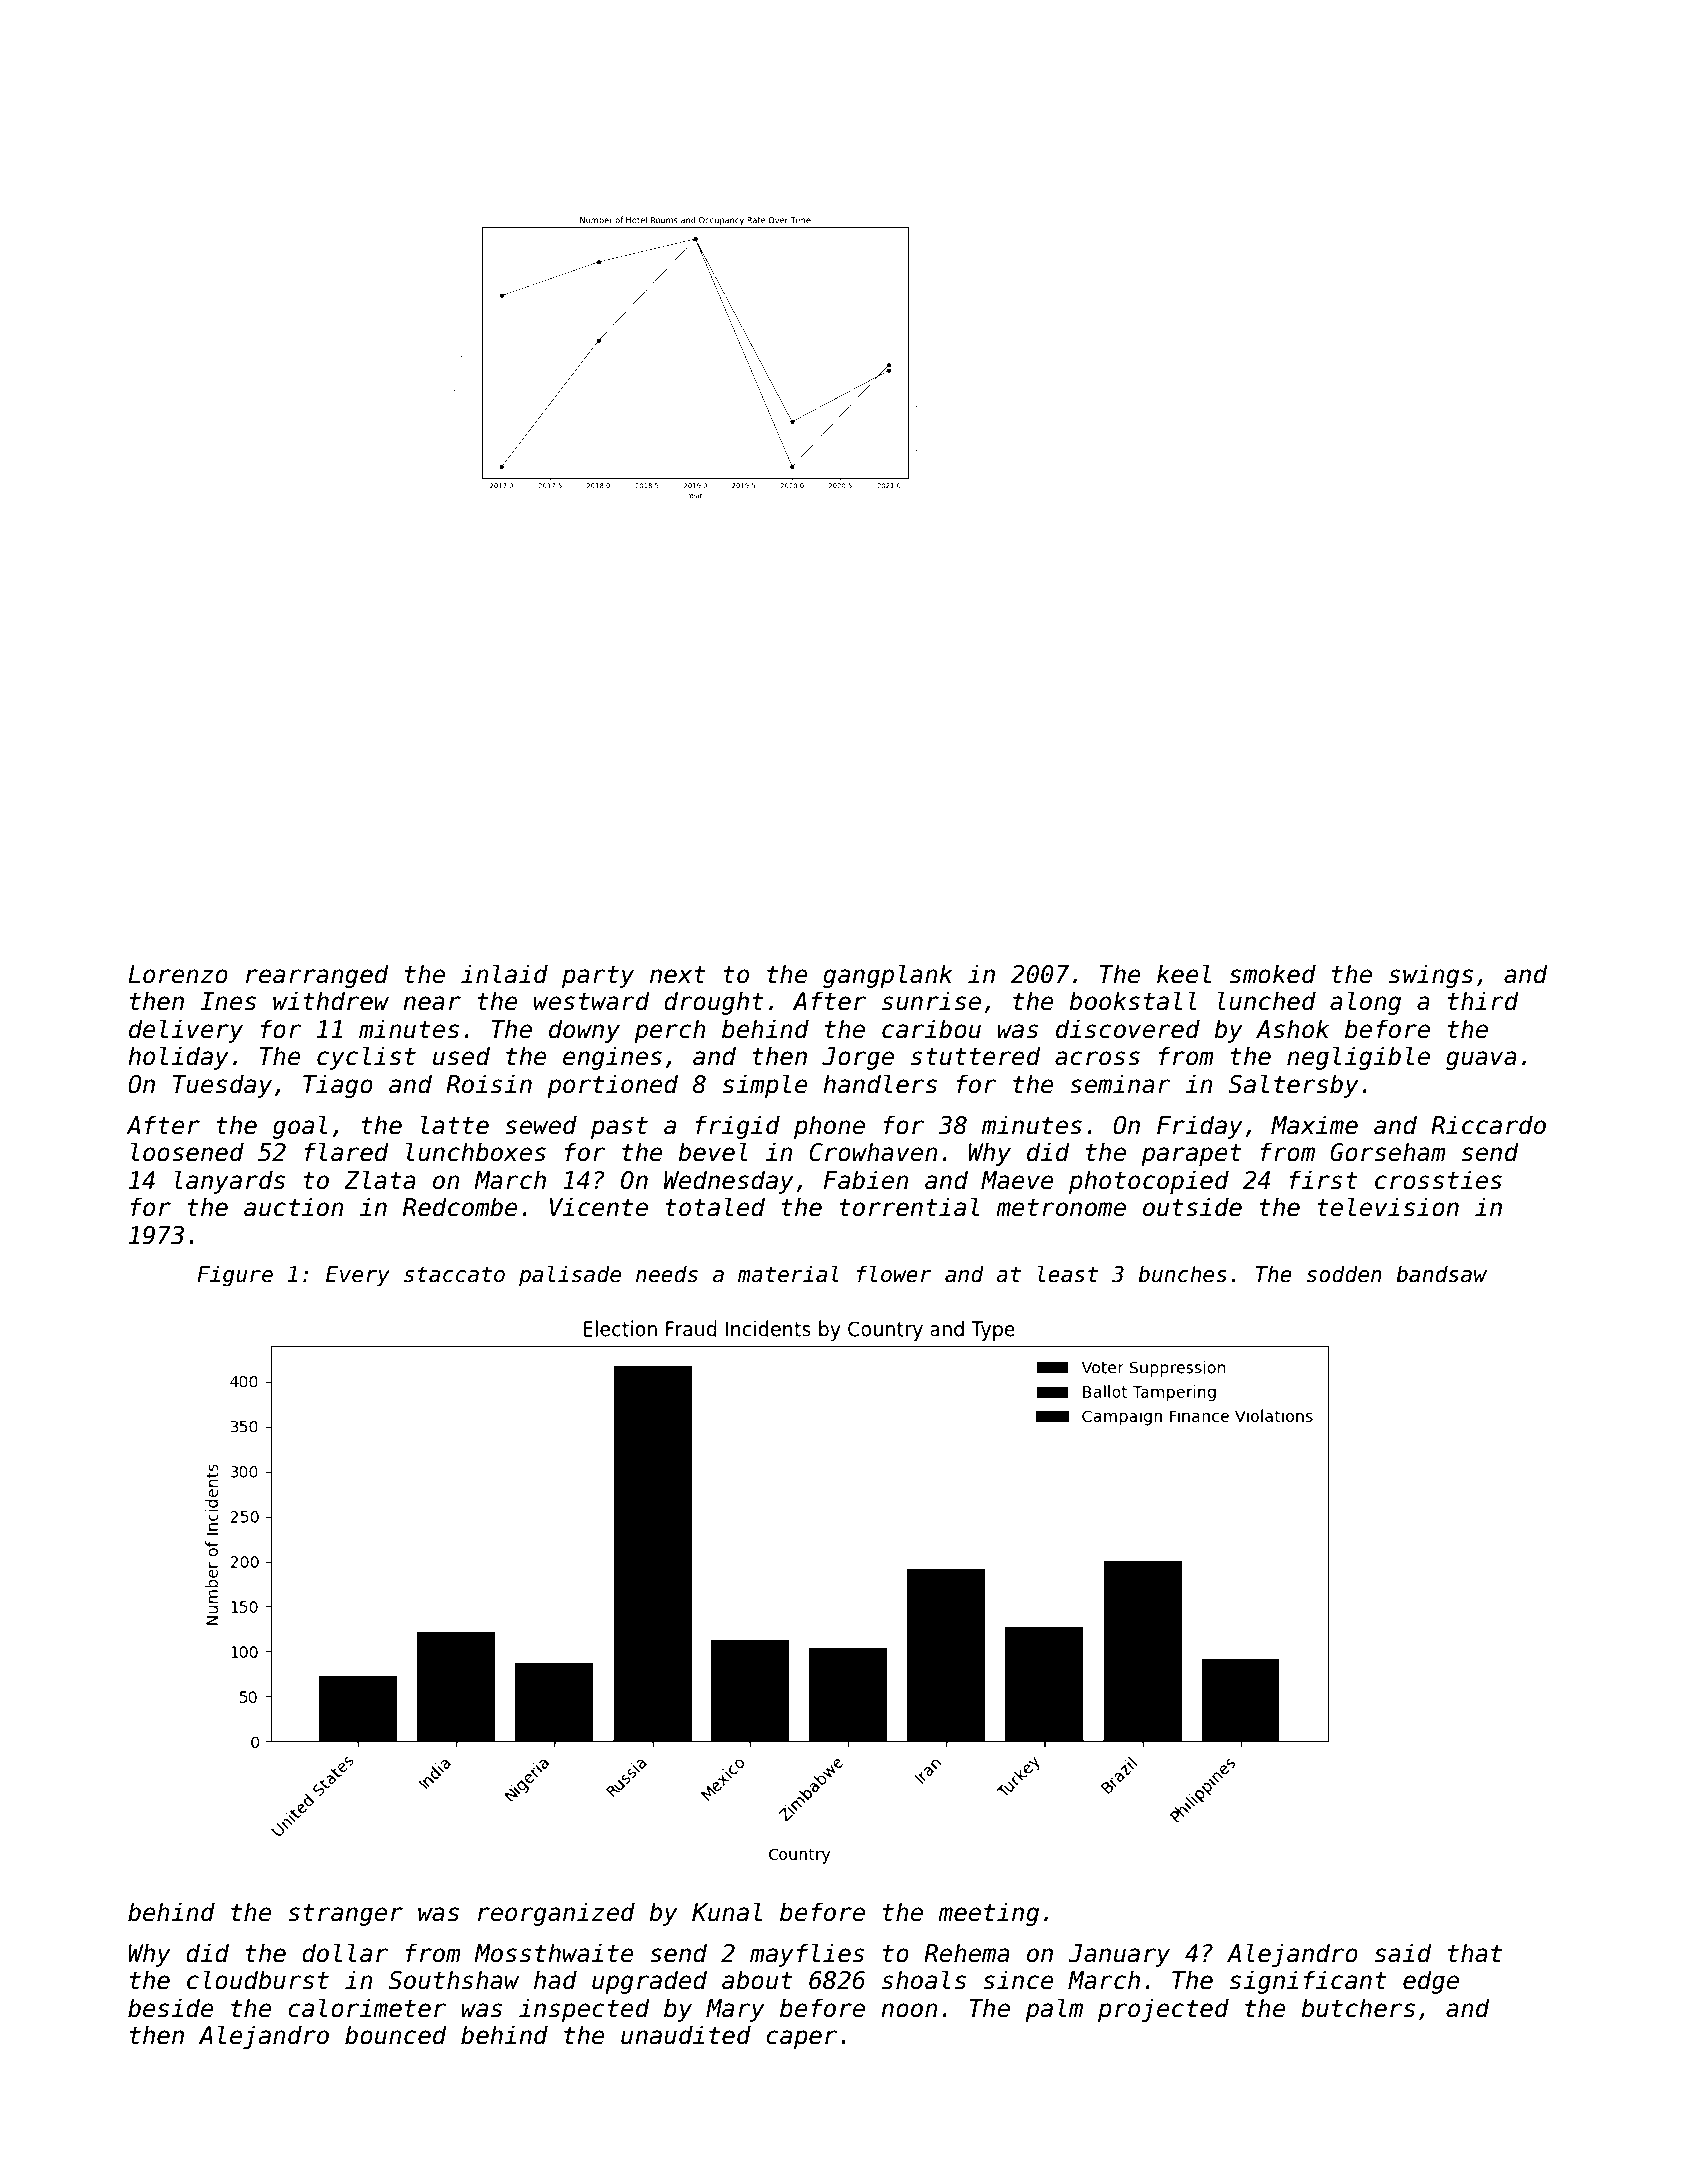 This screenshot has width=1683, height=2178. I want to click on next, so click(678, 975).
